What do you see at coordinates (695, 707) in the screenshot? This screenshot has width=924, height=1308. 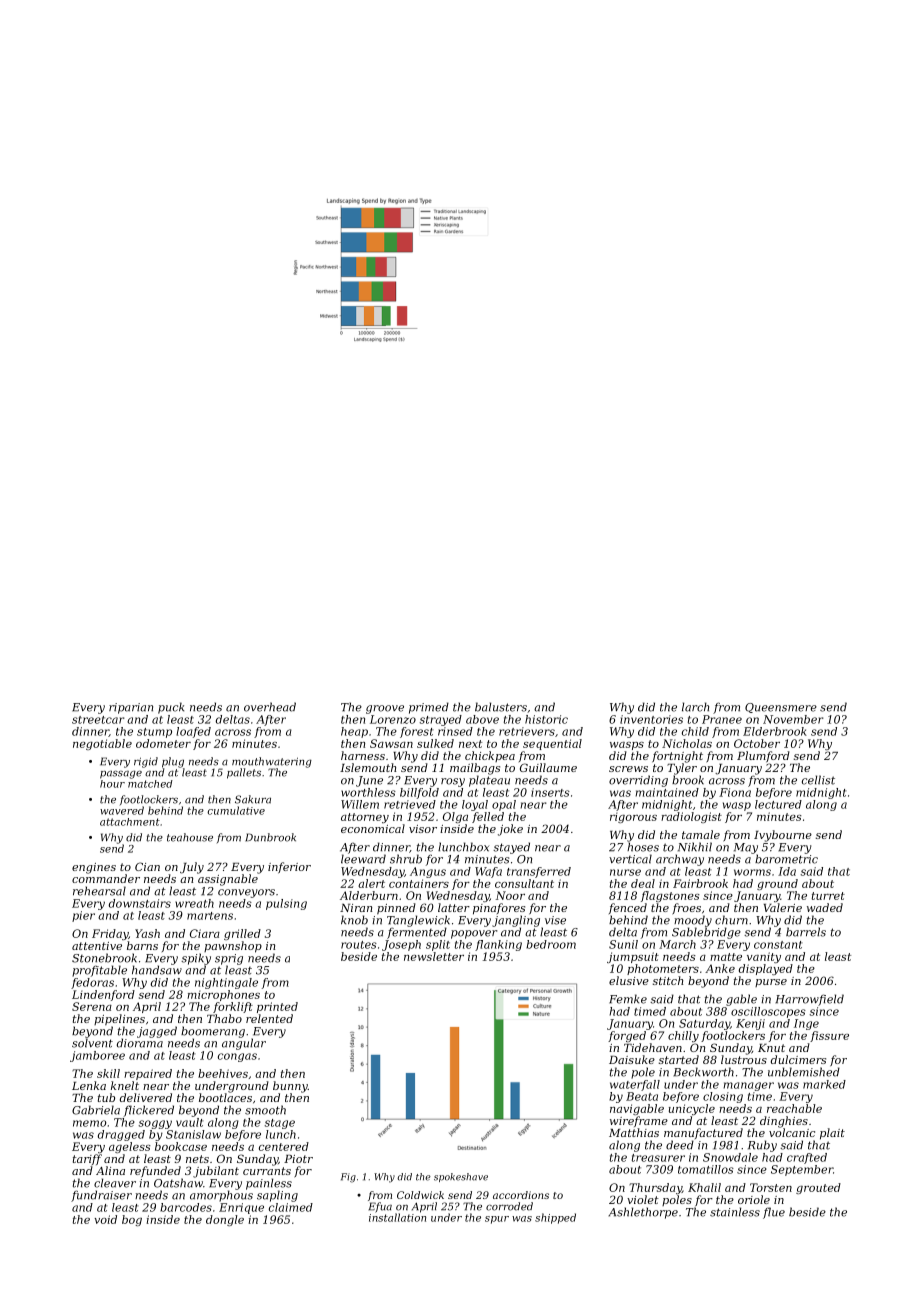 I see `larch` at bounding box center [695, 707].
